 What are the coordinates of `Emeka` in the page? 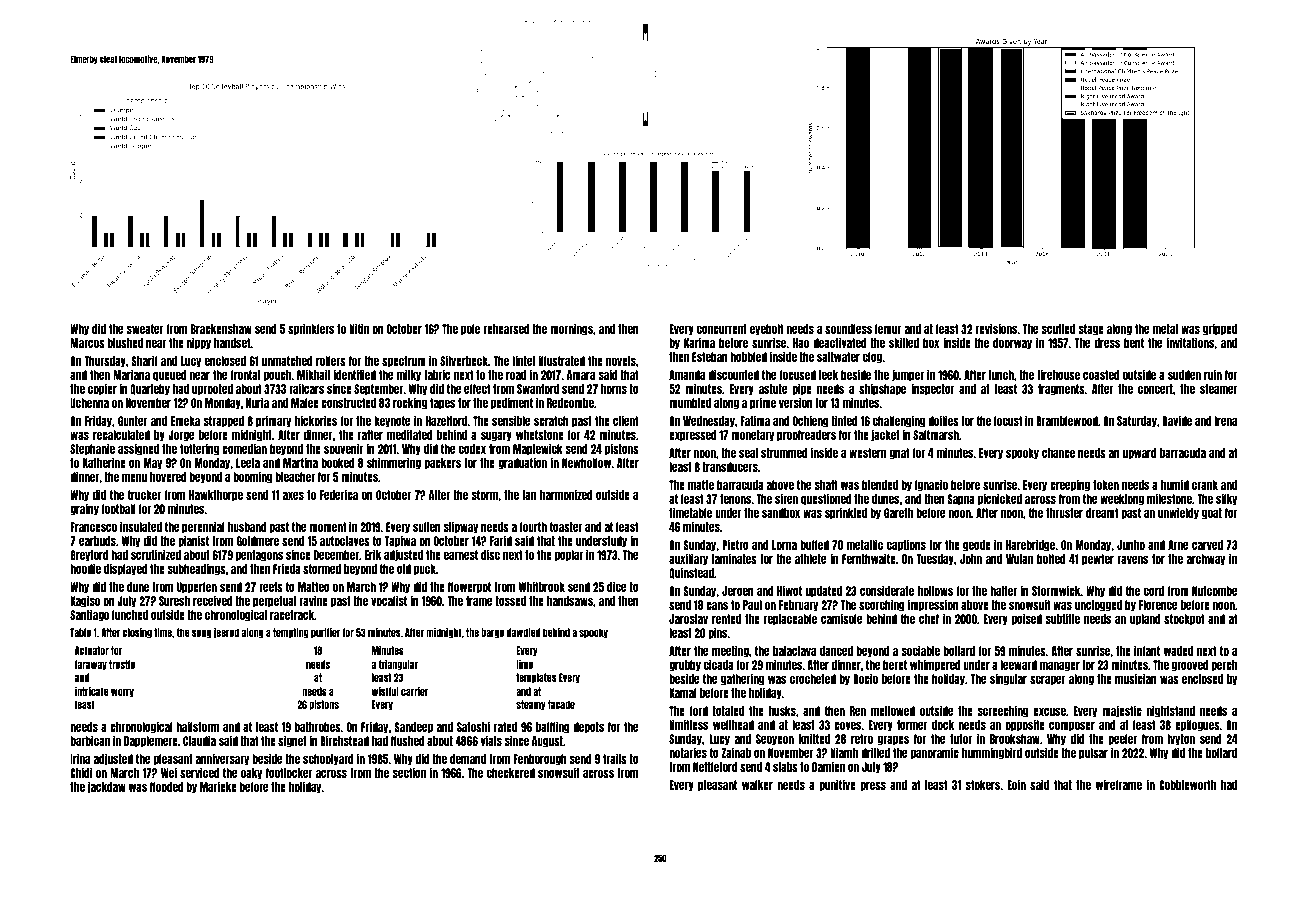 It's located at (185, 421).
